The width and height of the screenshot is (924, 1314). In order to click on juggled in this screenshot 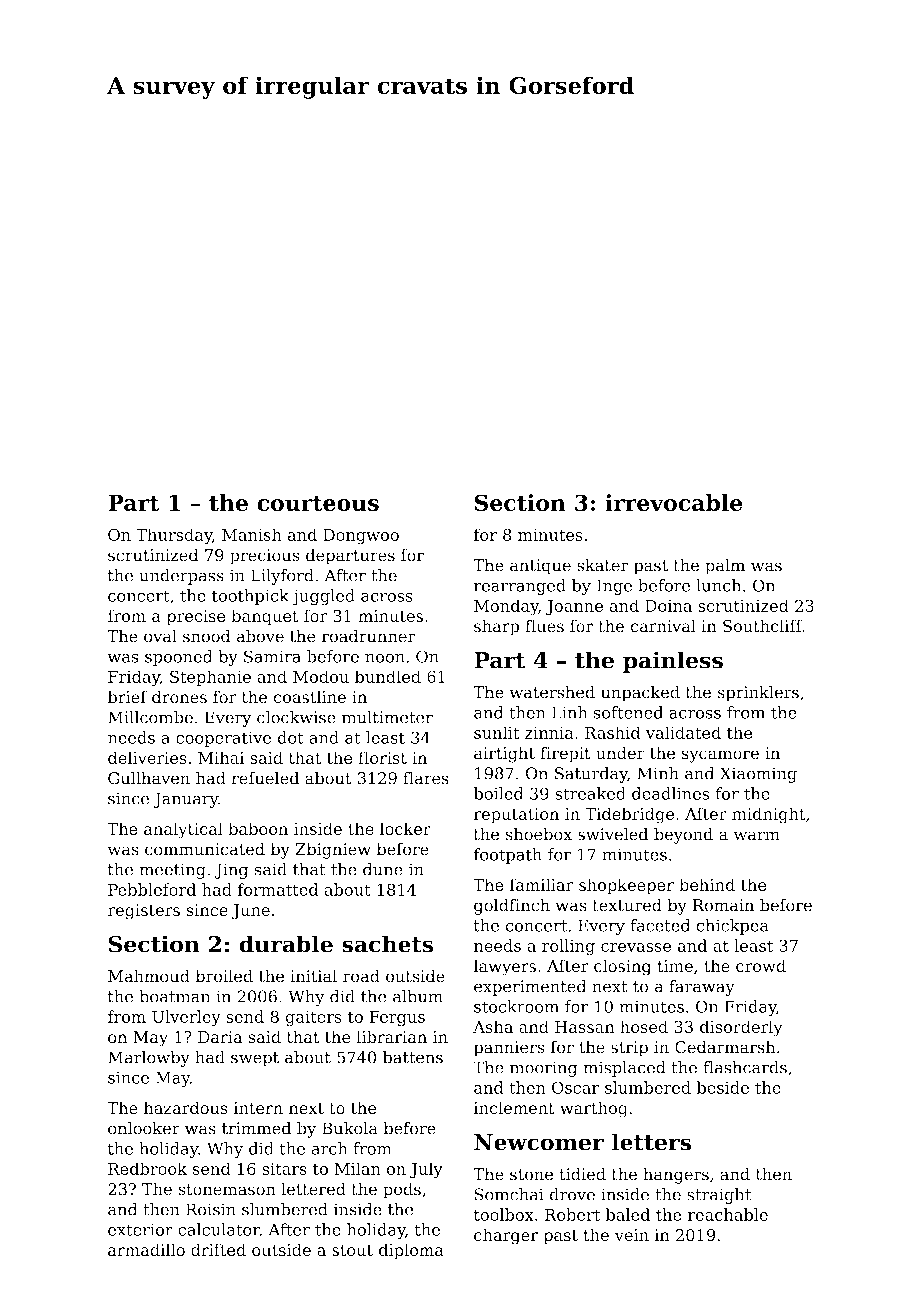, I will do `click(323, 597)`.
